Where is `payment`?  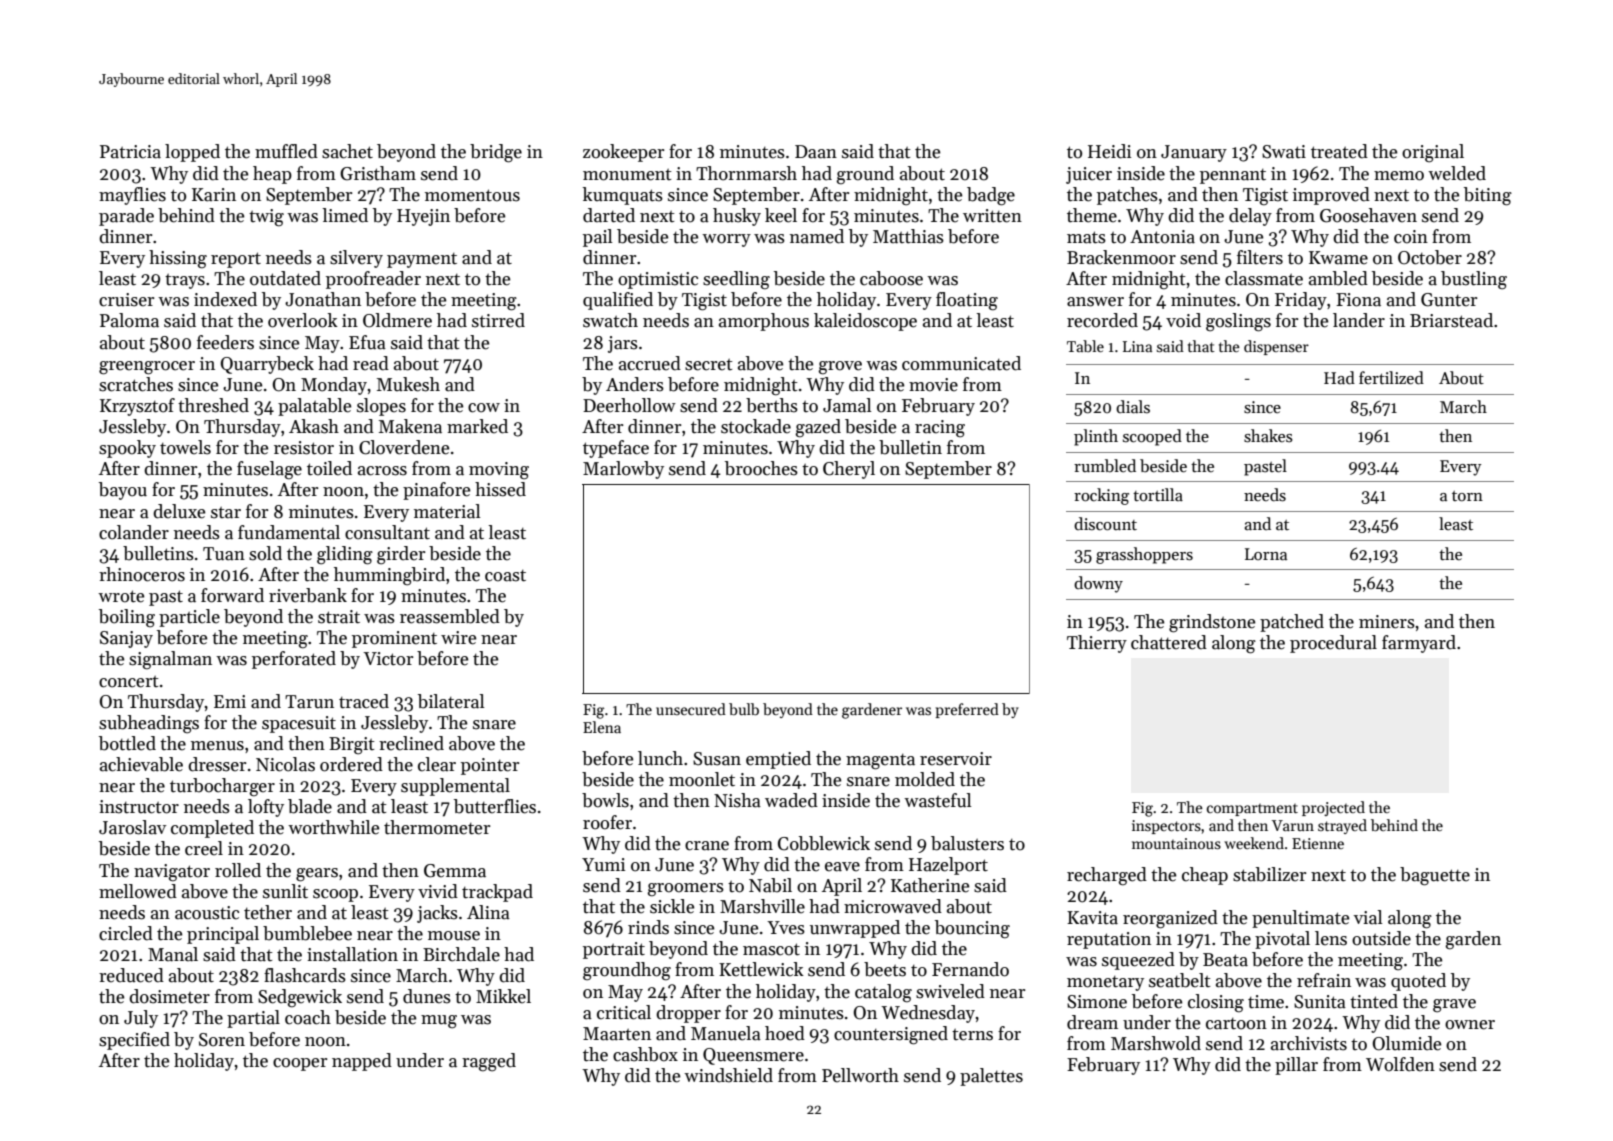 payment is located at coordinates (422, 260).
